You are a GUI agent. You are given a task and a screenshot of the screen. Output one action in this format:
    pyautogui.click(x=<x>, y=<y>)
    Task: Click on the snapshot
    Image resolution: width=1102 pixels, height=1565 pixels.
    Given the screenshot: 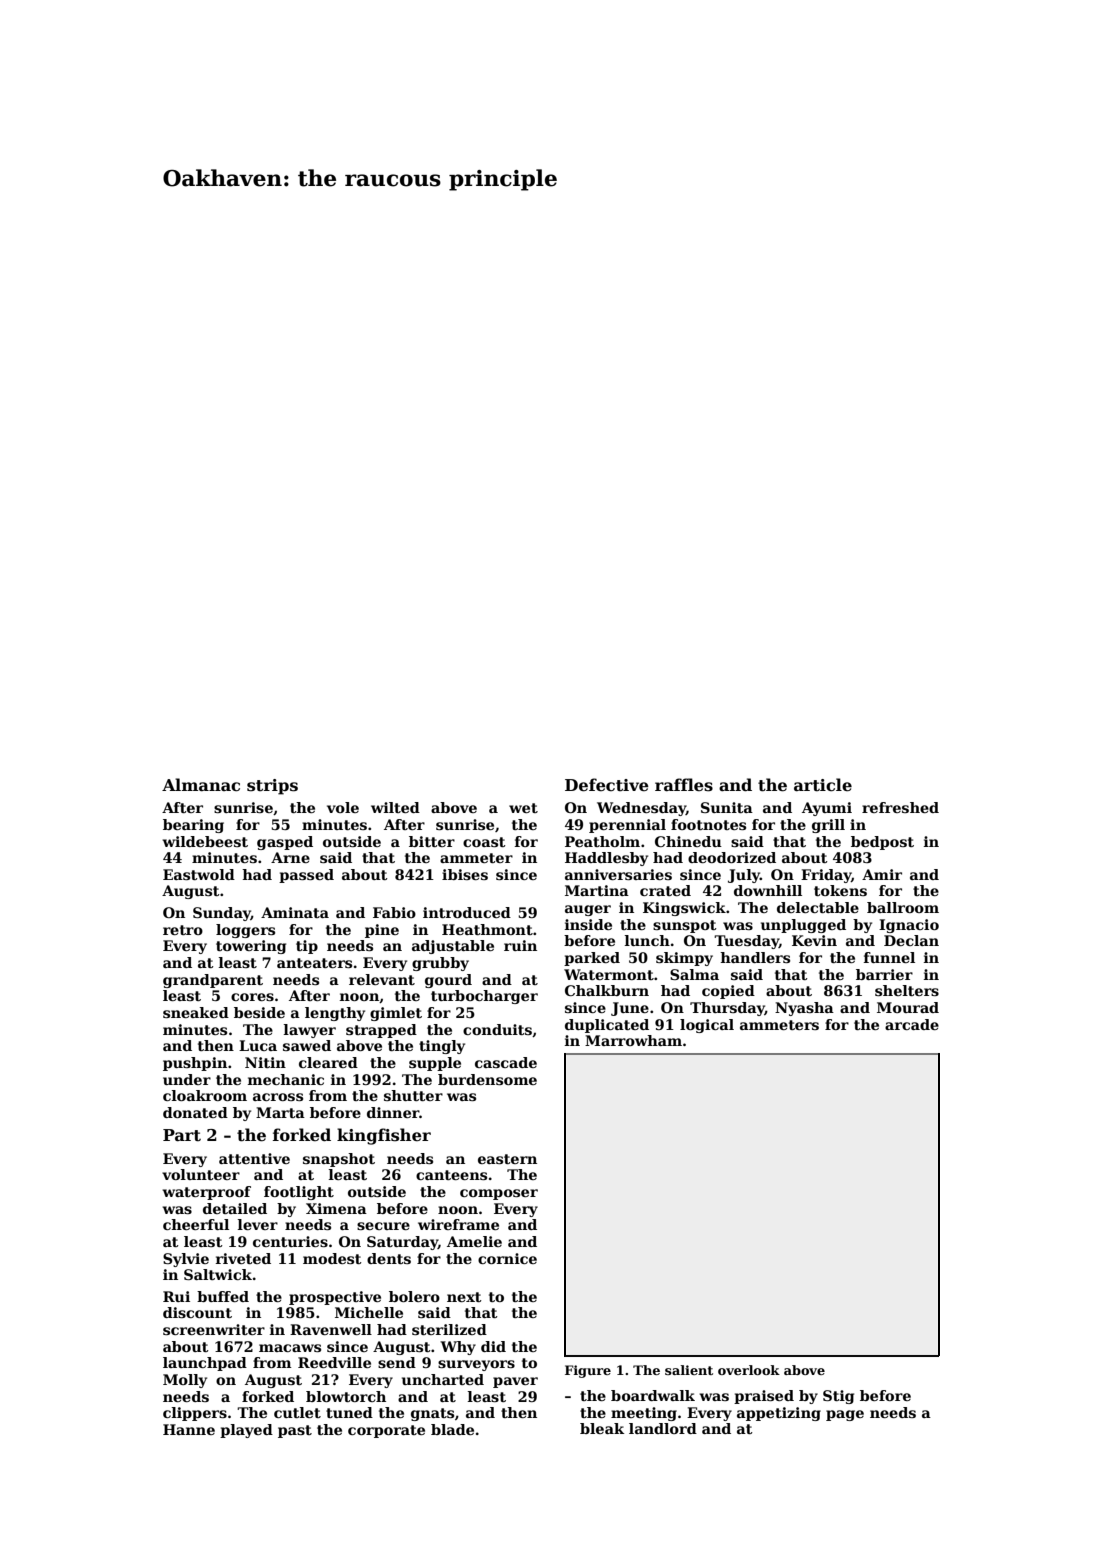 What is the action you would take?
    pyautogui.click(x=339, y=1160)
